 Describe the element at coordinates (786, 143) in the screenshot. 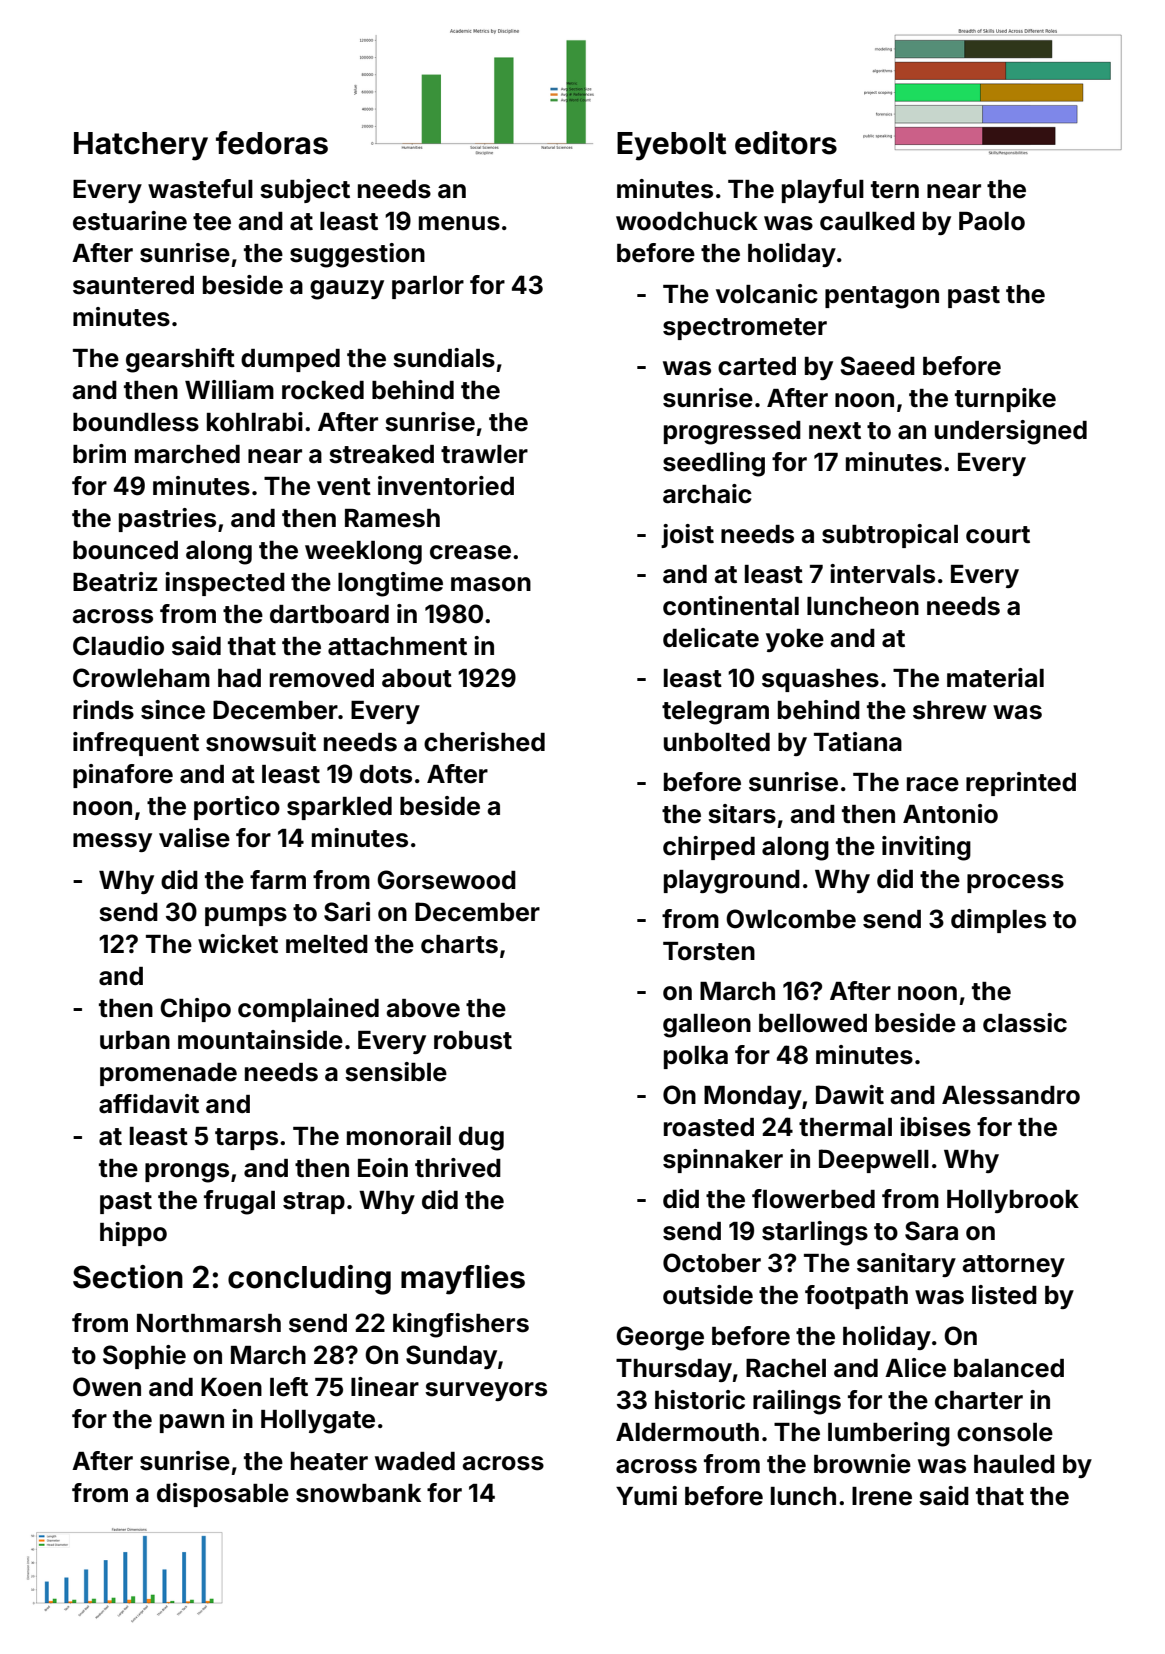

I see `editors` at that location.
